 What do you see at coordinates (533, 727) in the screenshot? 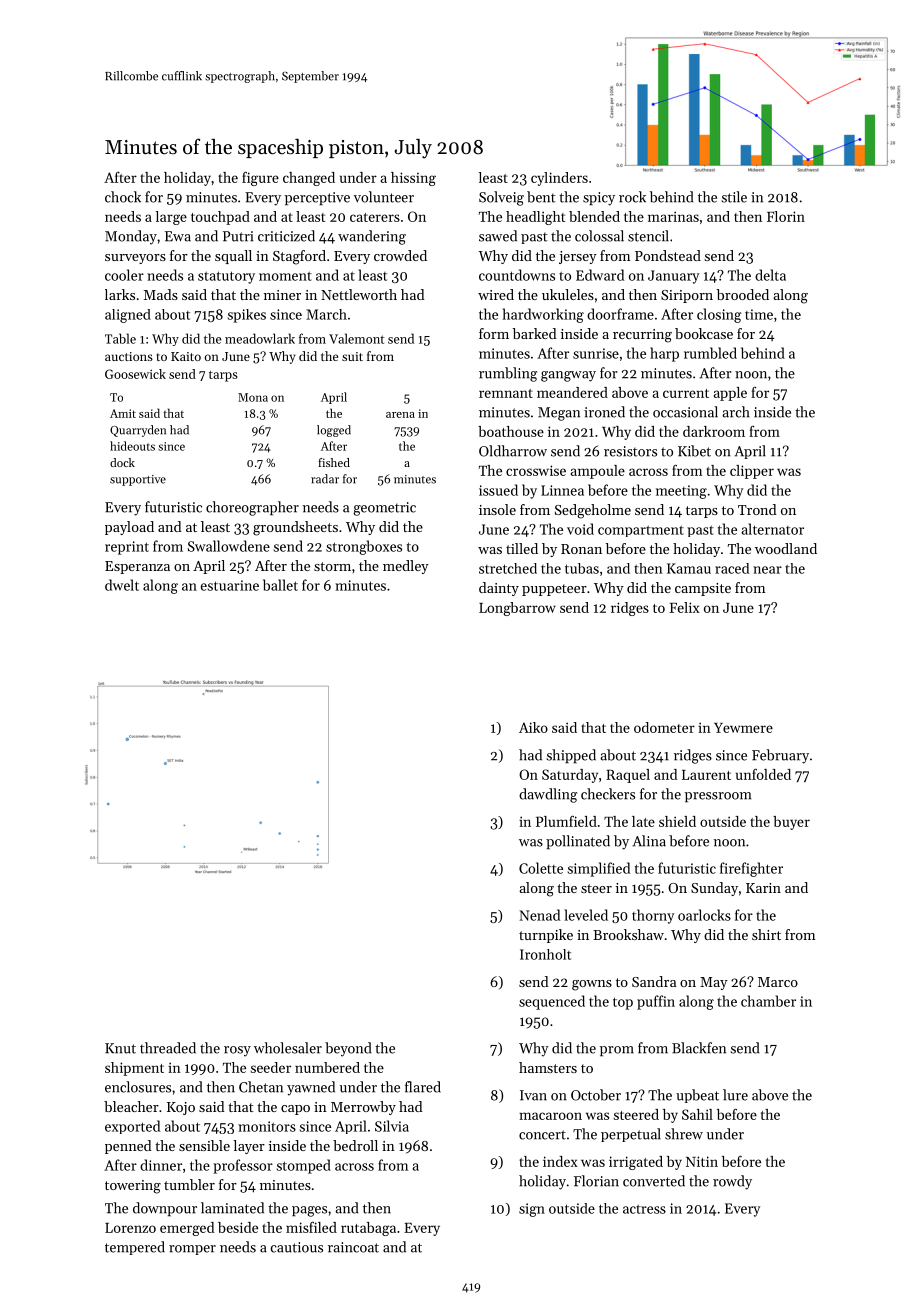
I see `Aiko` at bounding box center [533, 727].
